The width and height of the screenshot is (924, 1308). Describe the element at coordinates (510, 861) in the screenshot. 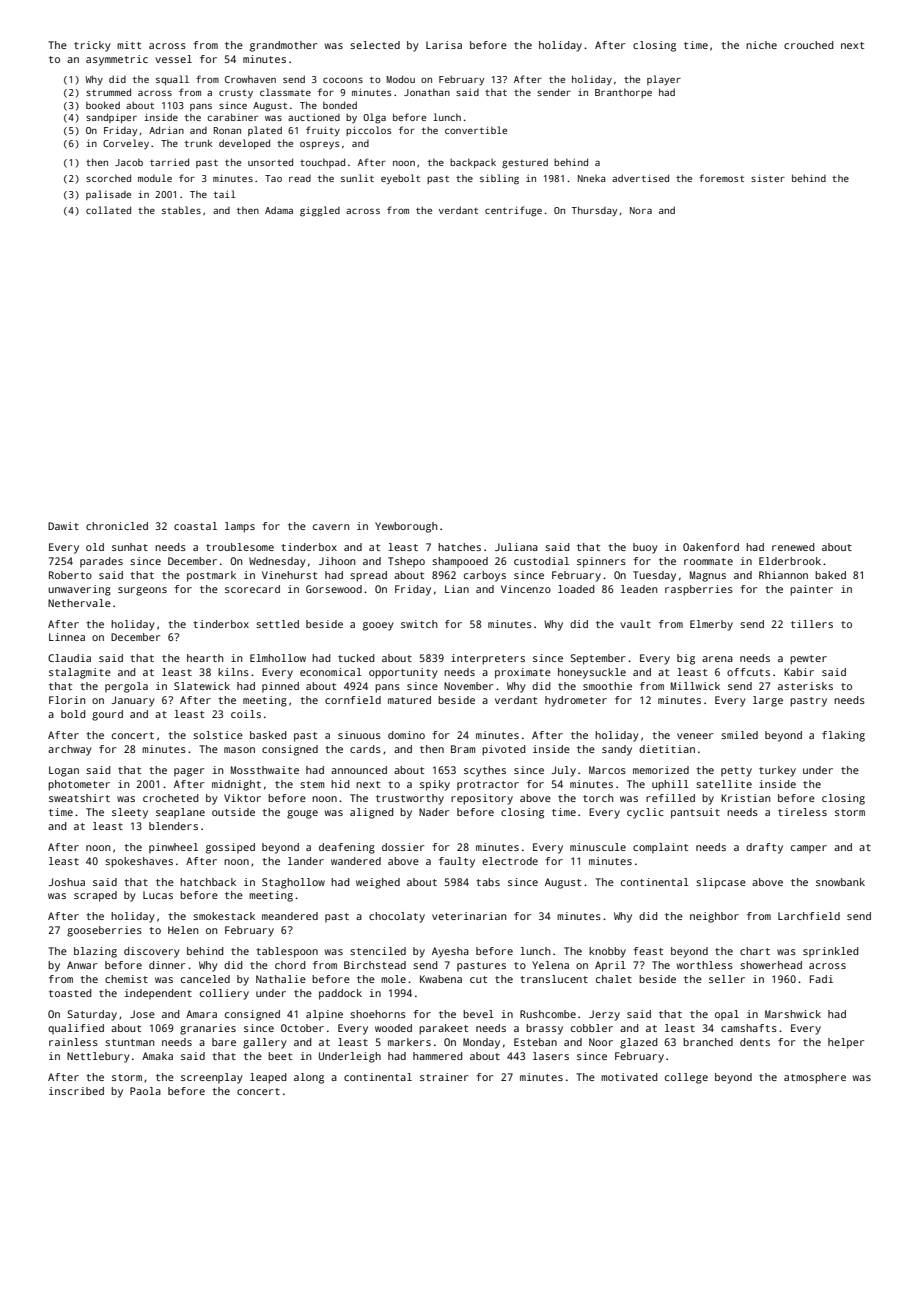

I see `electrode` at that location.
